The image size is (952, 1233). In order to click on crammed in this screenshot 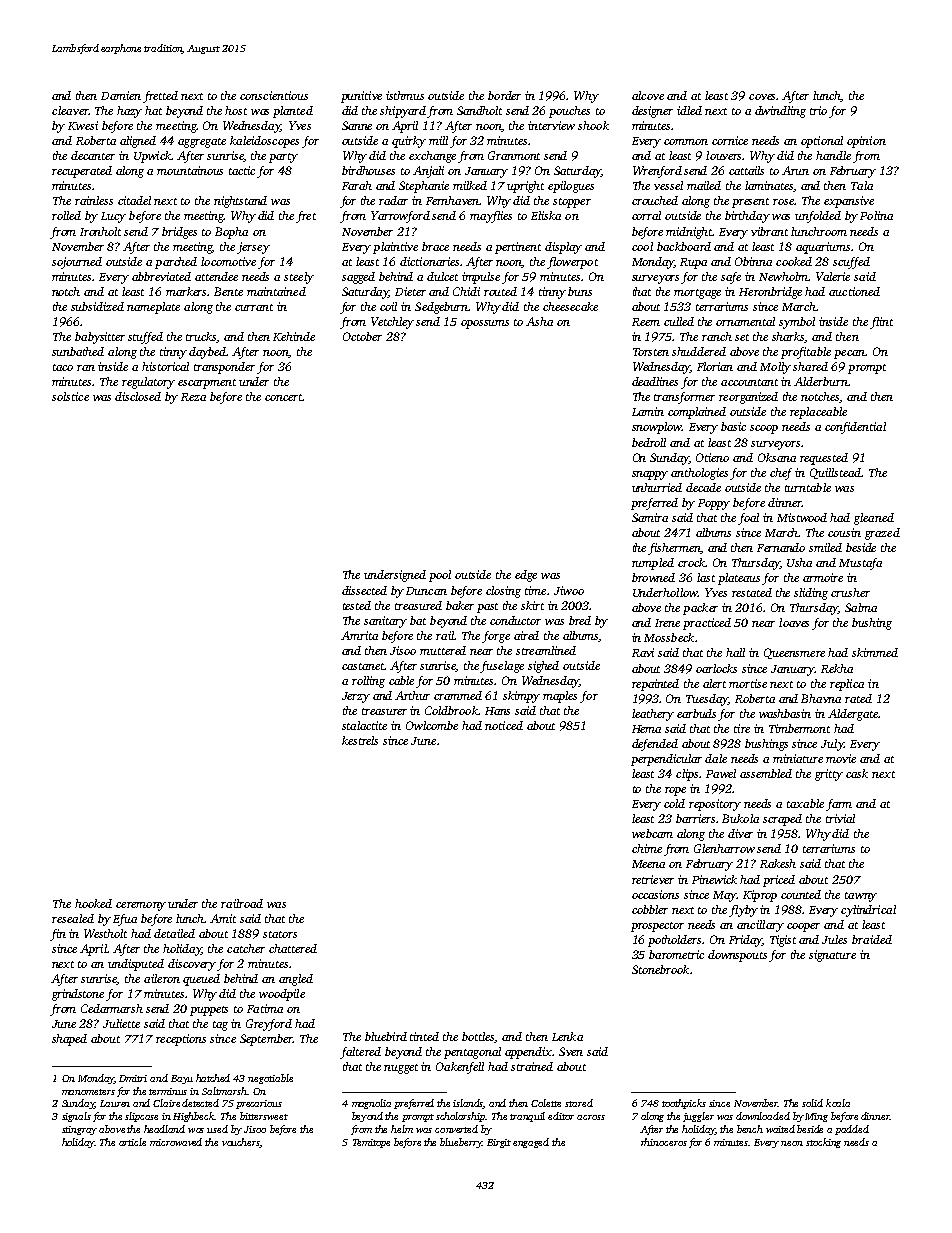, I will do `click(458, 695)`.
